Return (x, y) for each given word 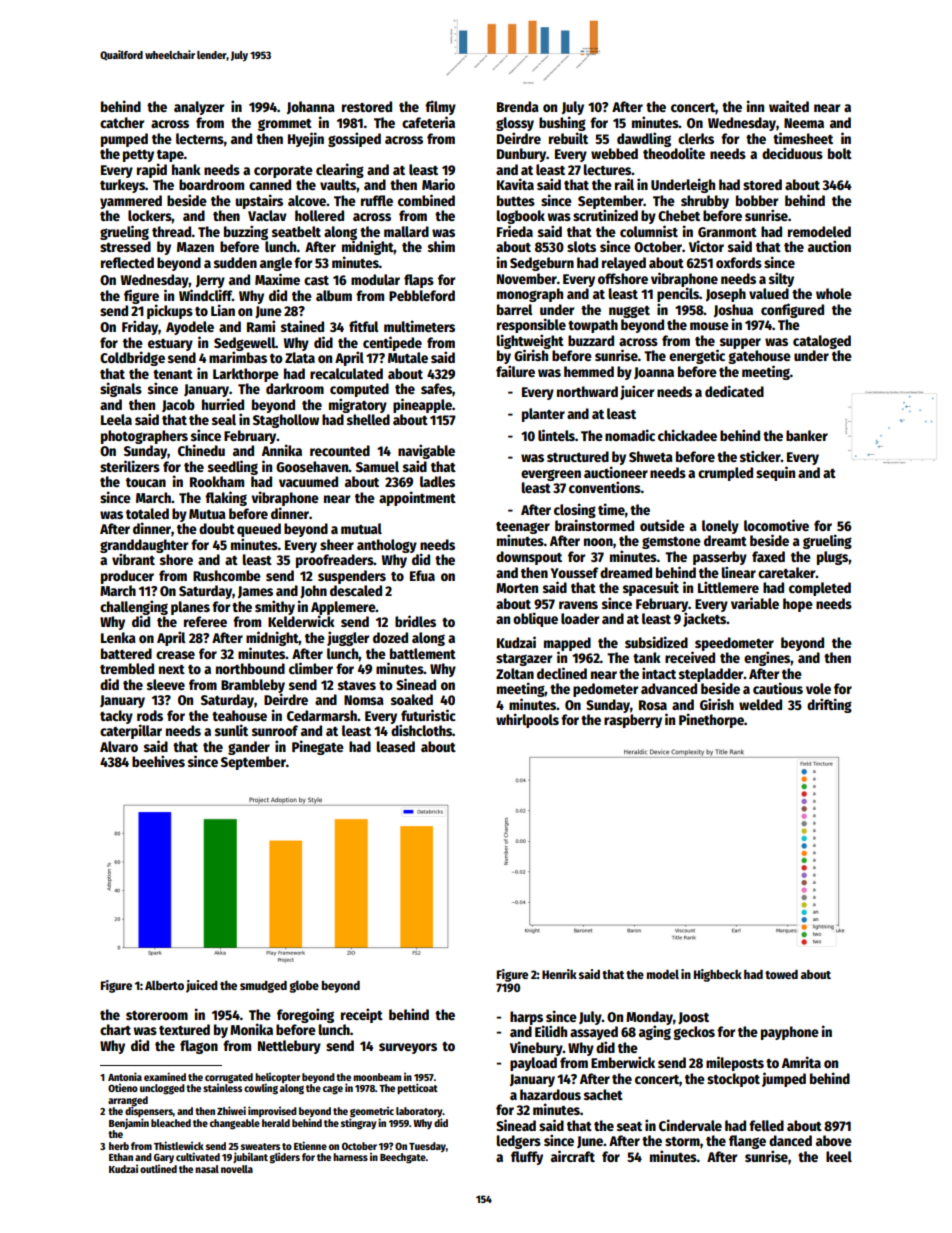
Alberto (164, 985)
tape (170, 156)
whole (834, 293)
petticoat (417, 1088)
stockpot (733, 1080)
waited (789, 106)
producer (127, 577)
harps (526, 1018)
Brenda (518, 106)
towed (781, 974)
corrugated (229, 1078)
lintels (556, 435)
